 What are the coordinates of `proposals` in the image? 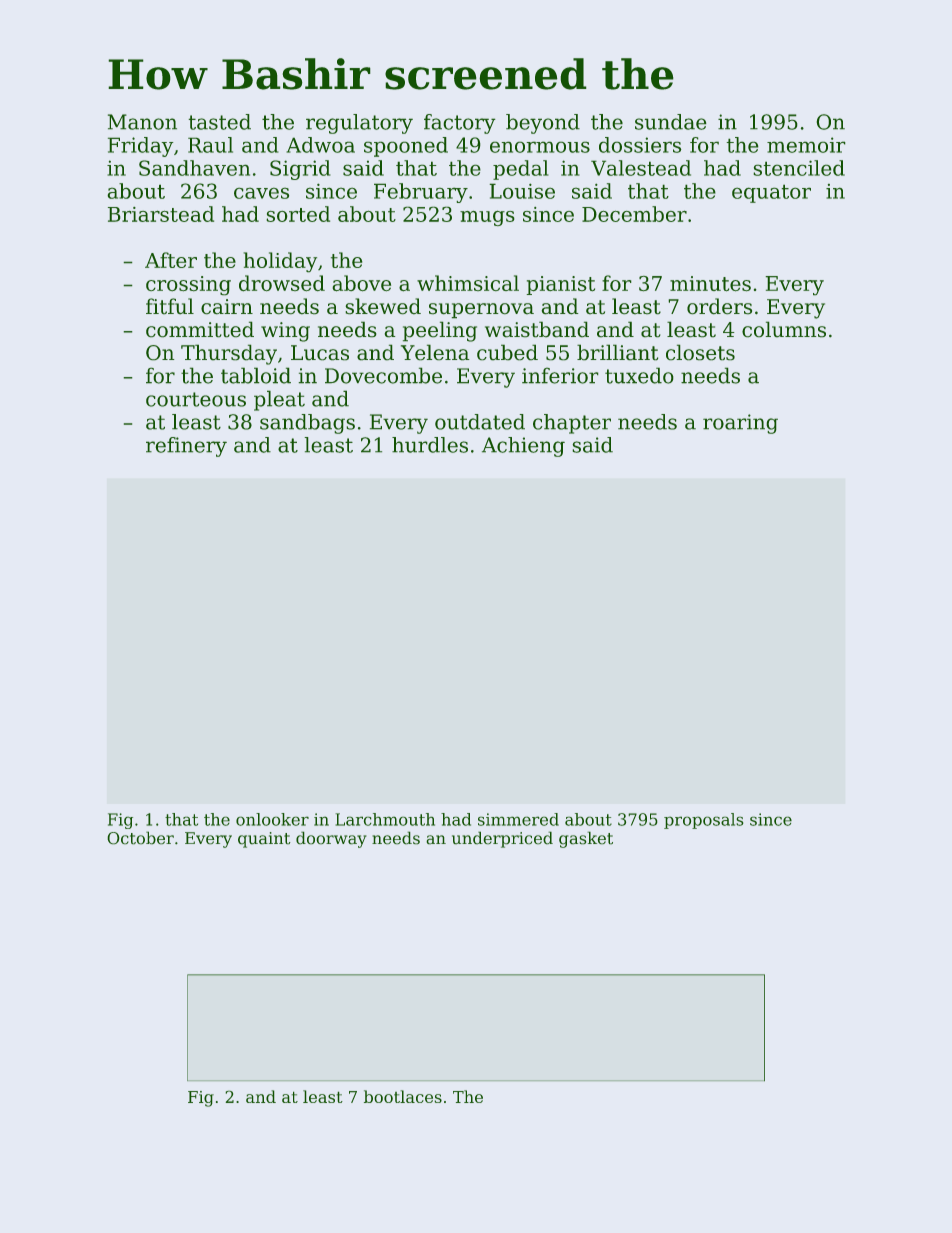 It's located at (704, 821).
